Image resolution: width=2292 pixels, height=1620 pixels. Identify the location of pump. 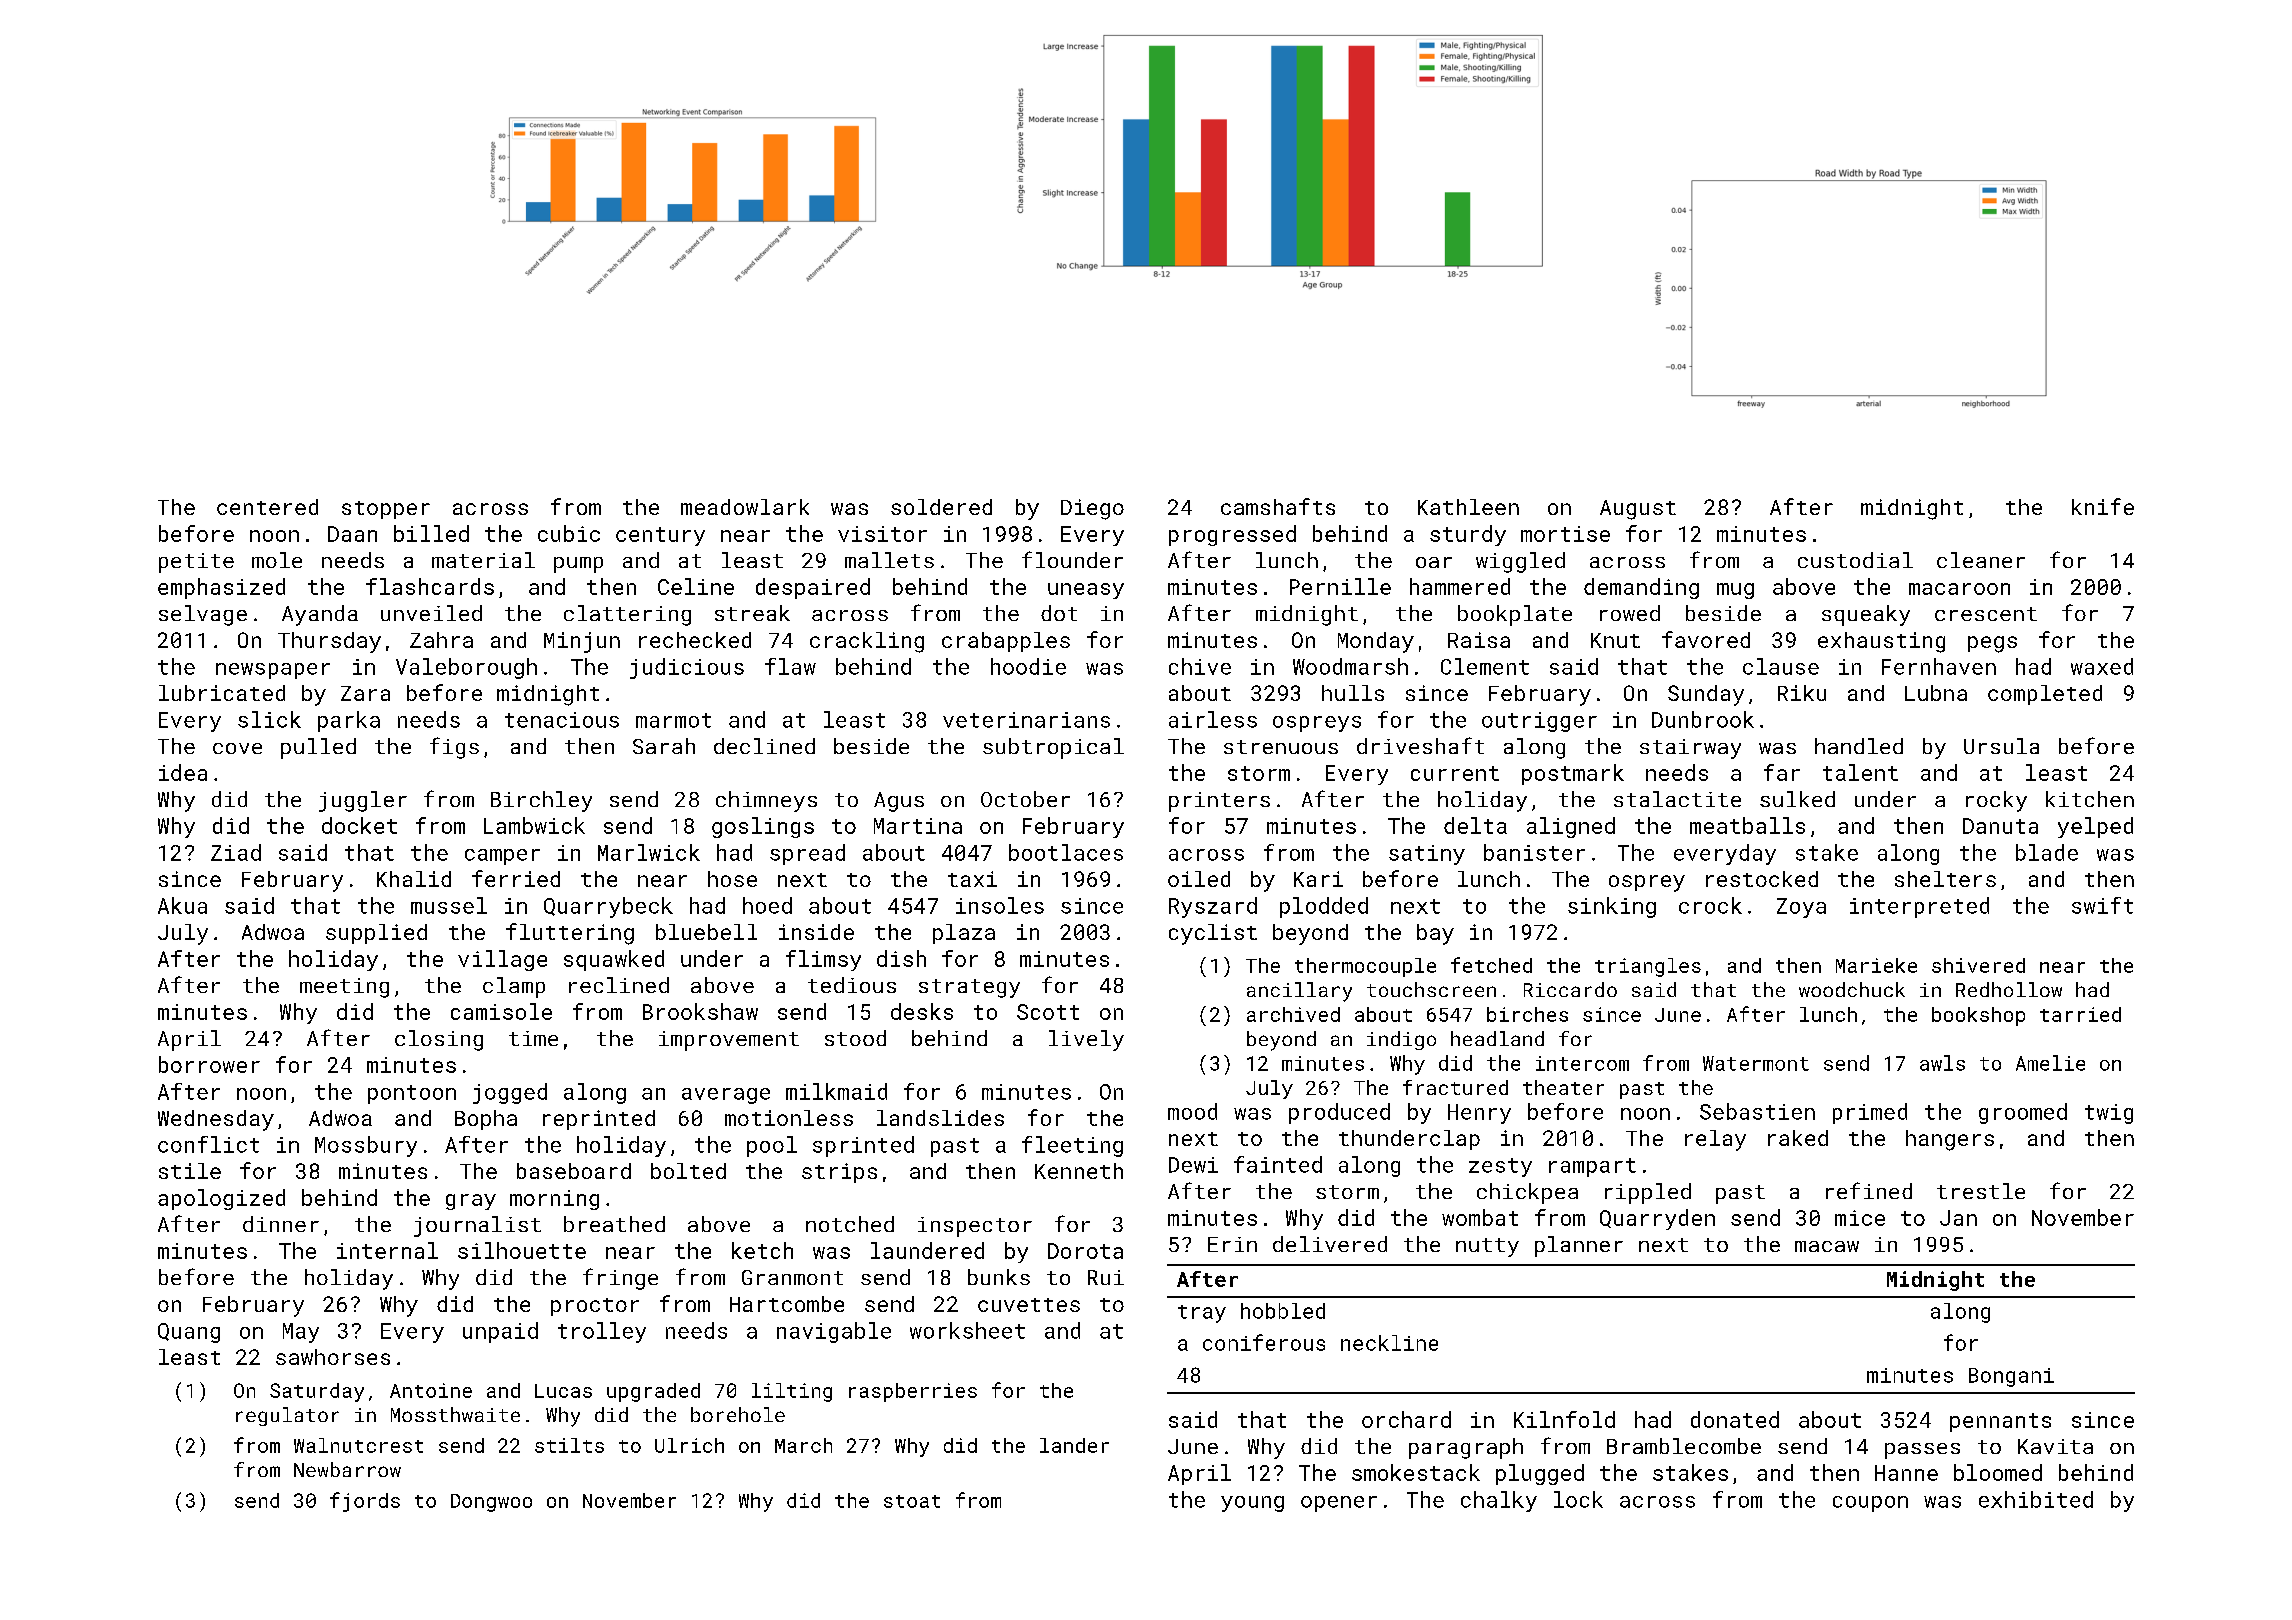
(578, 565).
